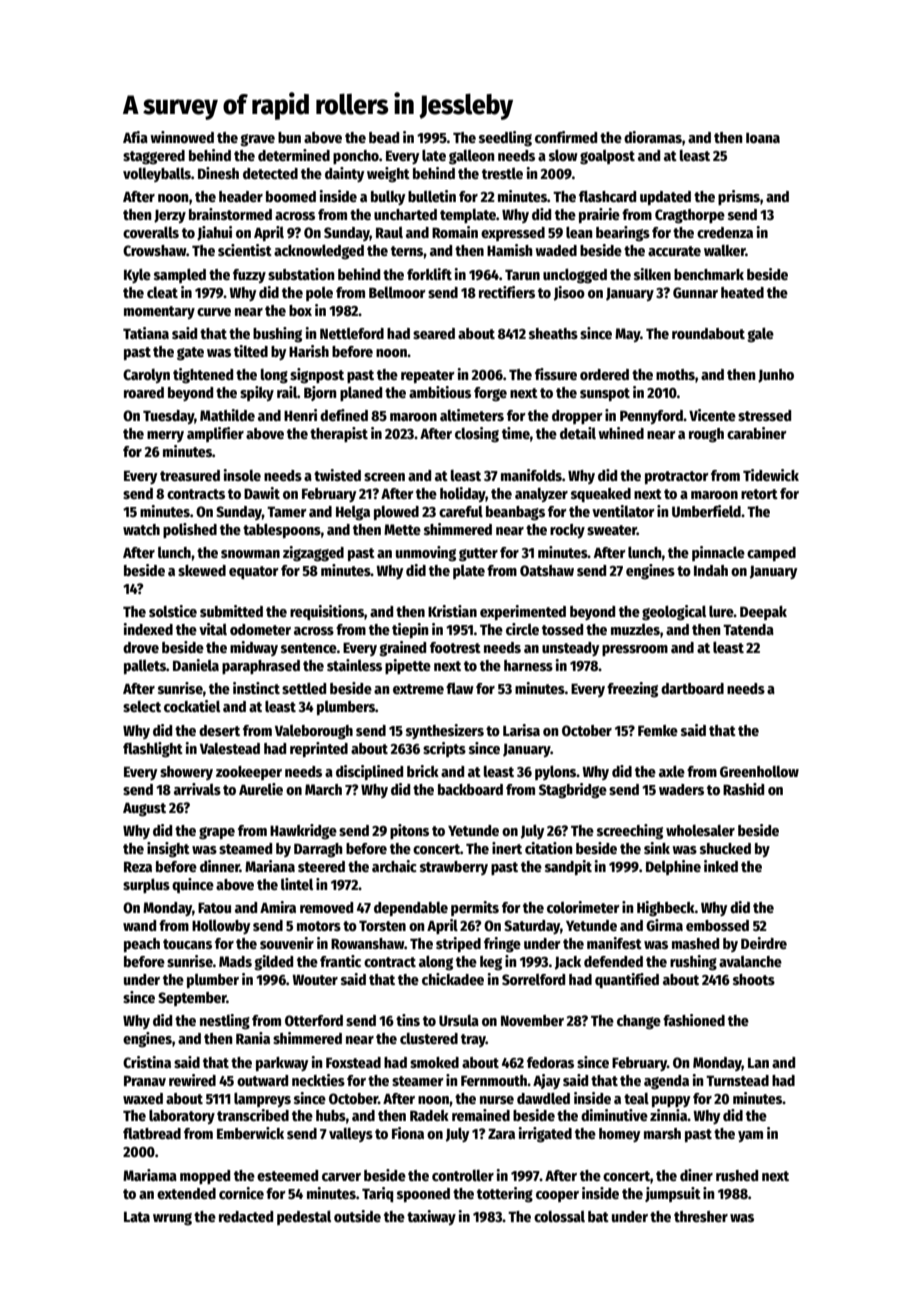  What do you see at coordinates (674, 613) in the screenshot?
I see `geological` at bounding box center [674, 613].
